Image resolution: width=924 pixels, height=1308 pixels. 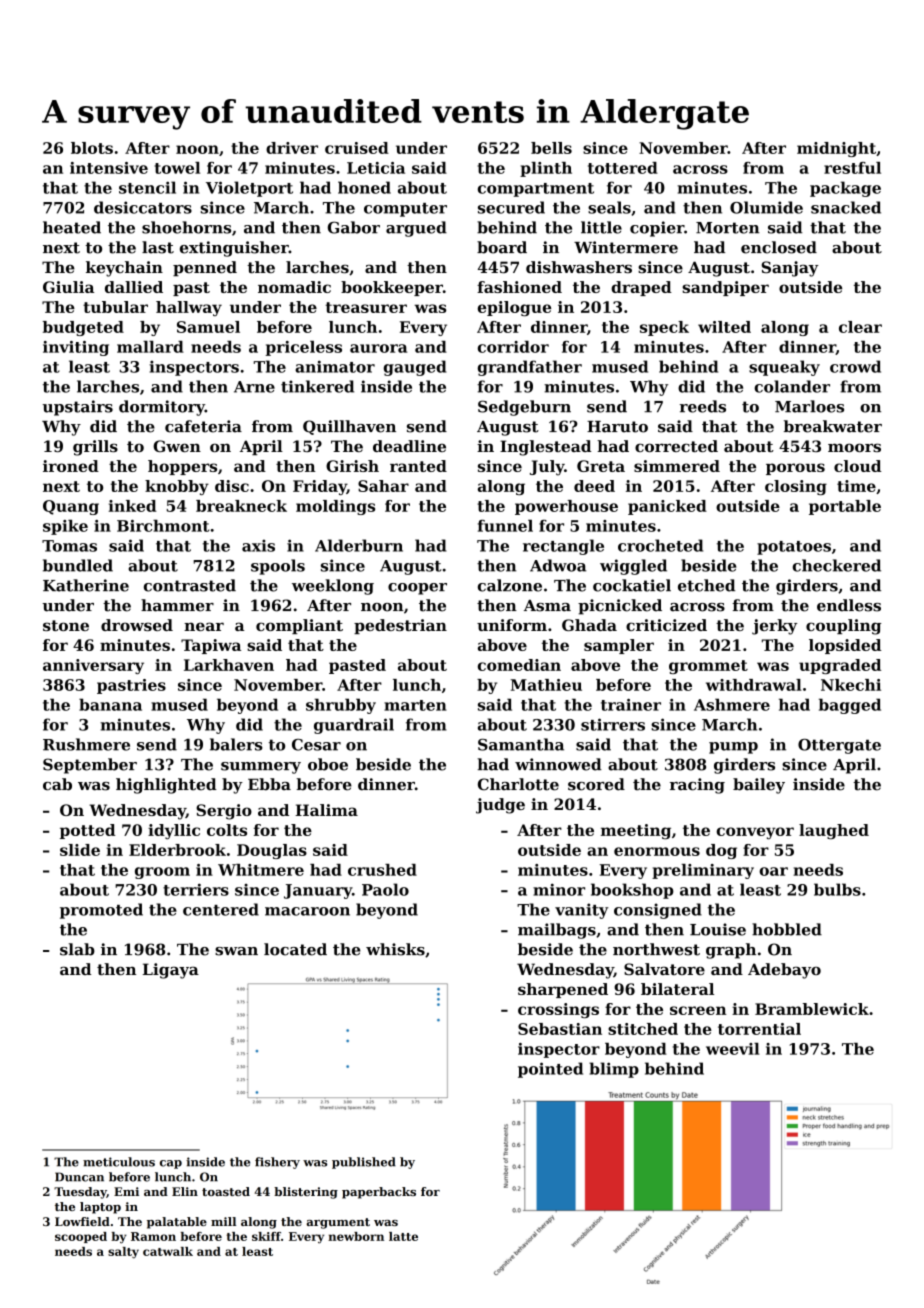 What do you see at coordinates (619, 646) in the screenshot?
I see `sampler` at bounding box center [619, 646].
